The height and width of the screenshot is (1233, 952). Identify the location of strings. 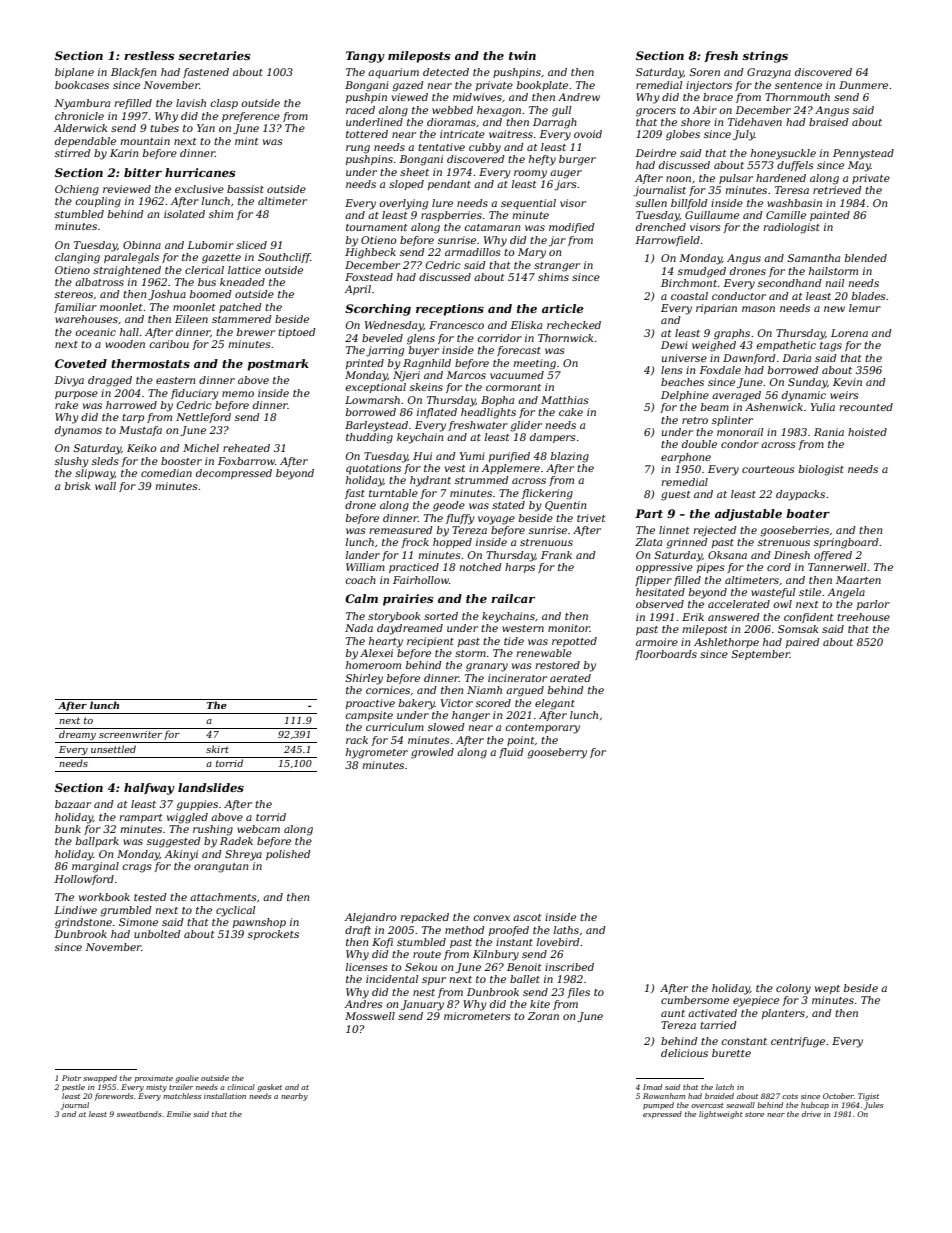
(765, 57).
